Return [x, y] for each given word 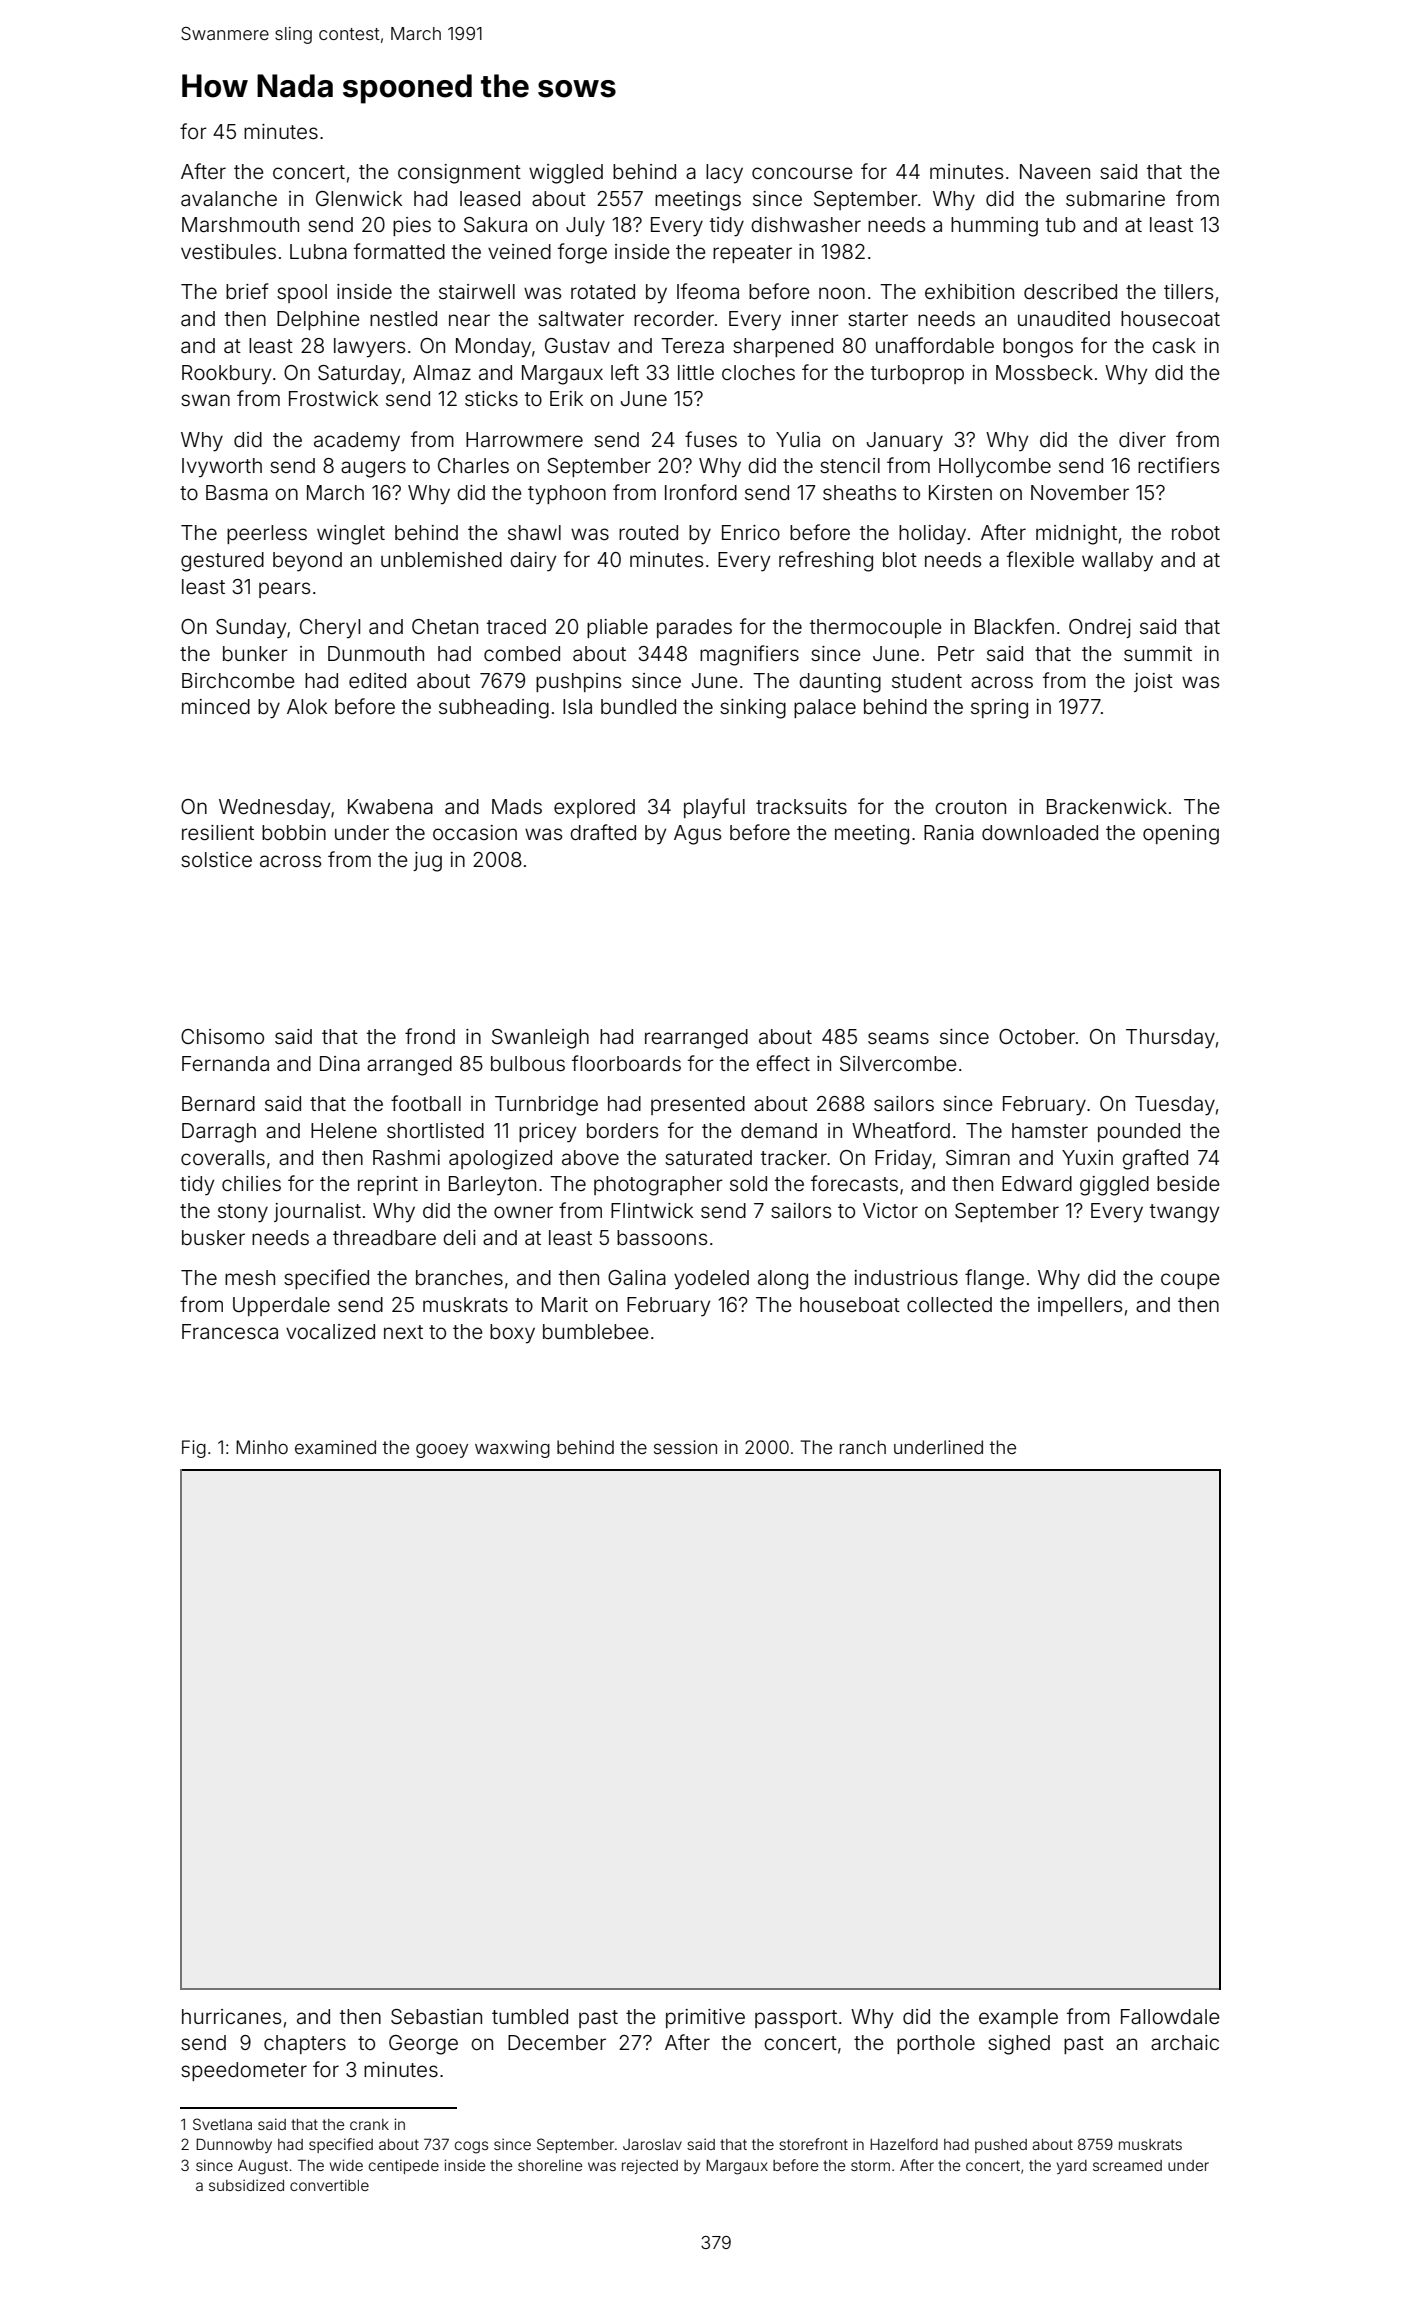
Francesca [230, 1331]
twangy [1184, 1213]
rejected [650, 2166]
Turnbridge [546, 1106]
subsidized [246, 2185]
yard [1072, 2167]
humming [994, 227]
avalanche [229, 198]
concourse [802, 173]
